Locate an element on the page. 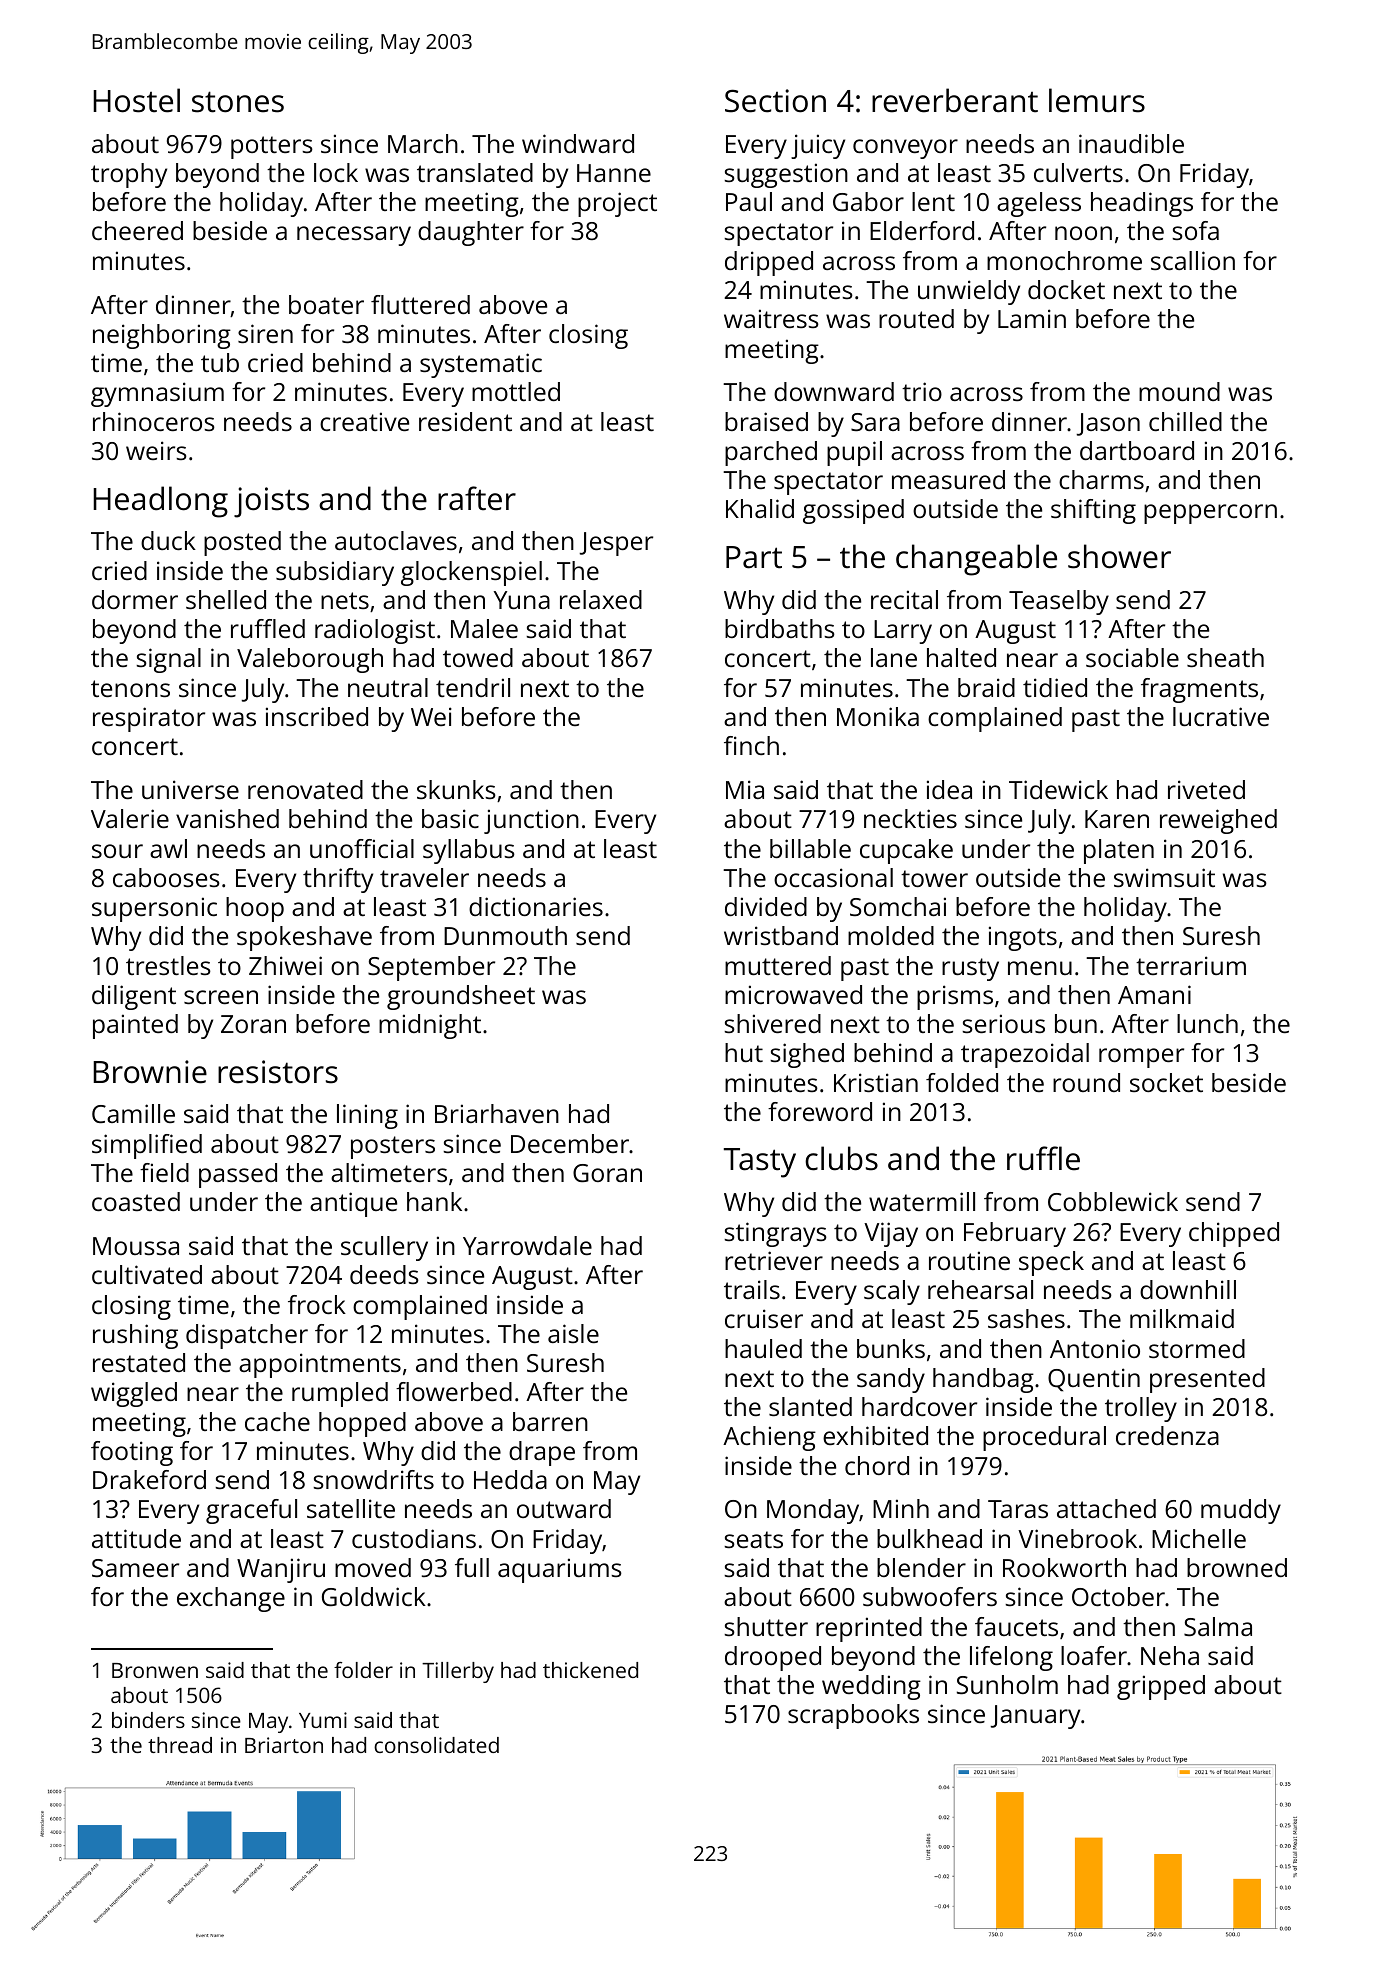 The image size is (1386, 1969). Section is located at coordinates (775, 101).
